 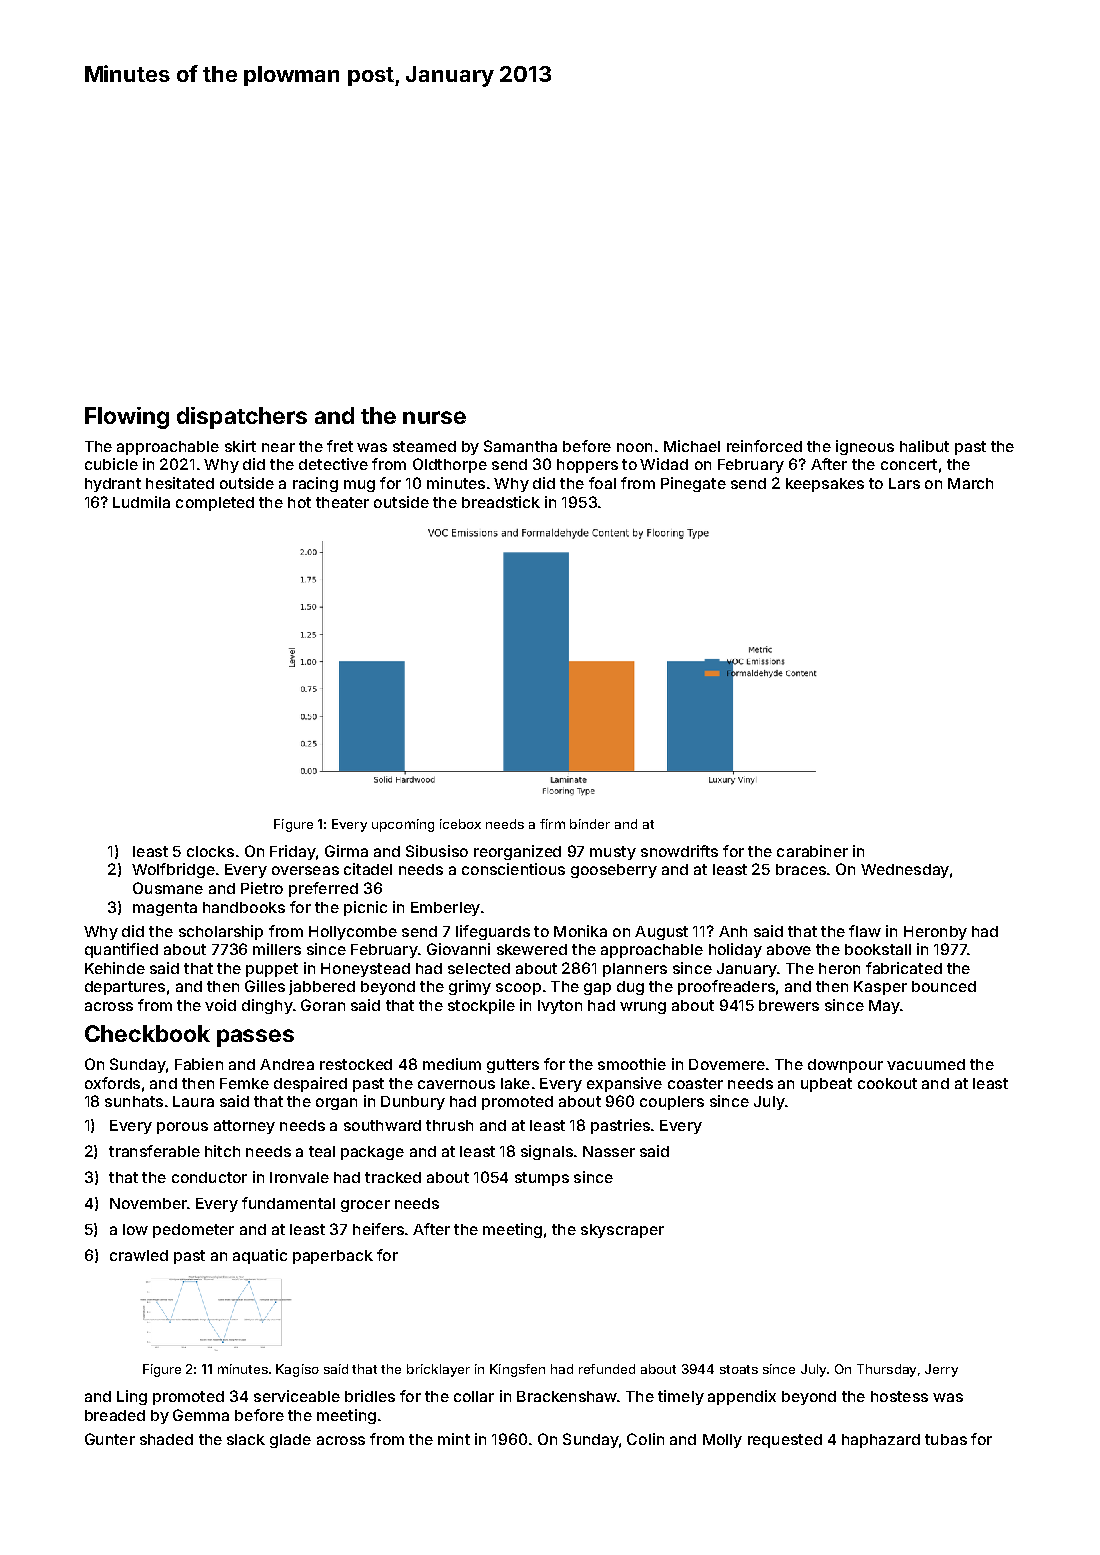 What do you see at coordinates (607, 1369) in the screenshot?
I see `refunded` at bounding box center [607, 1369].
